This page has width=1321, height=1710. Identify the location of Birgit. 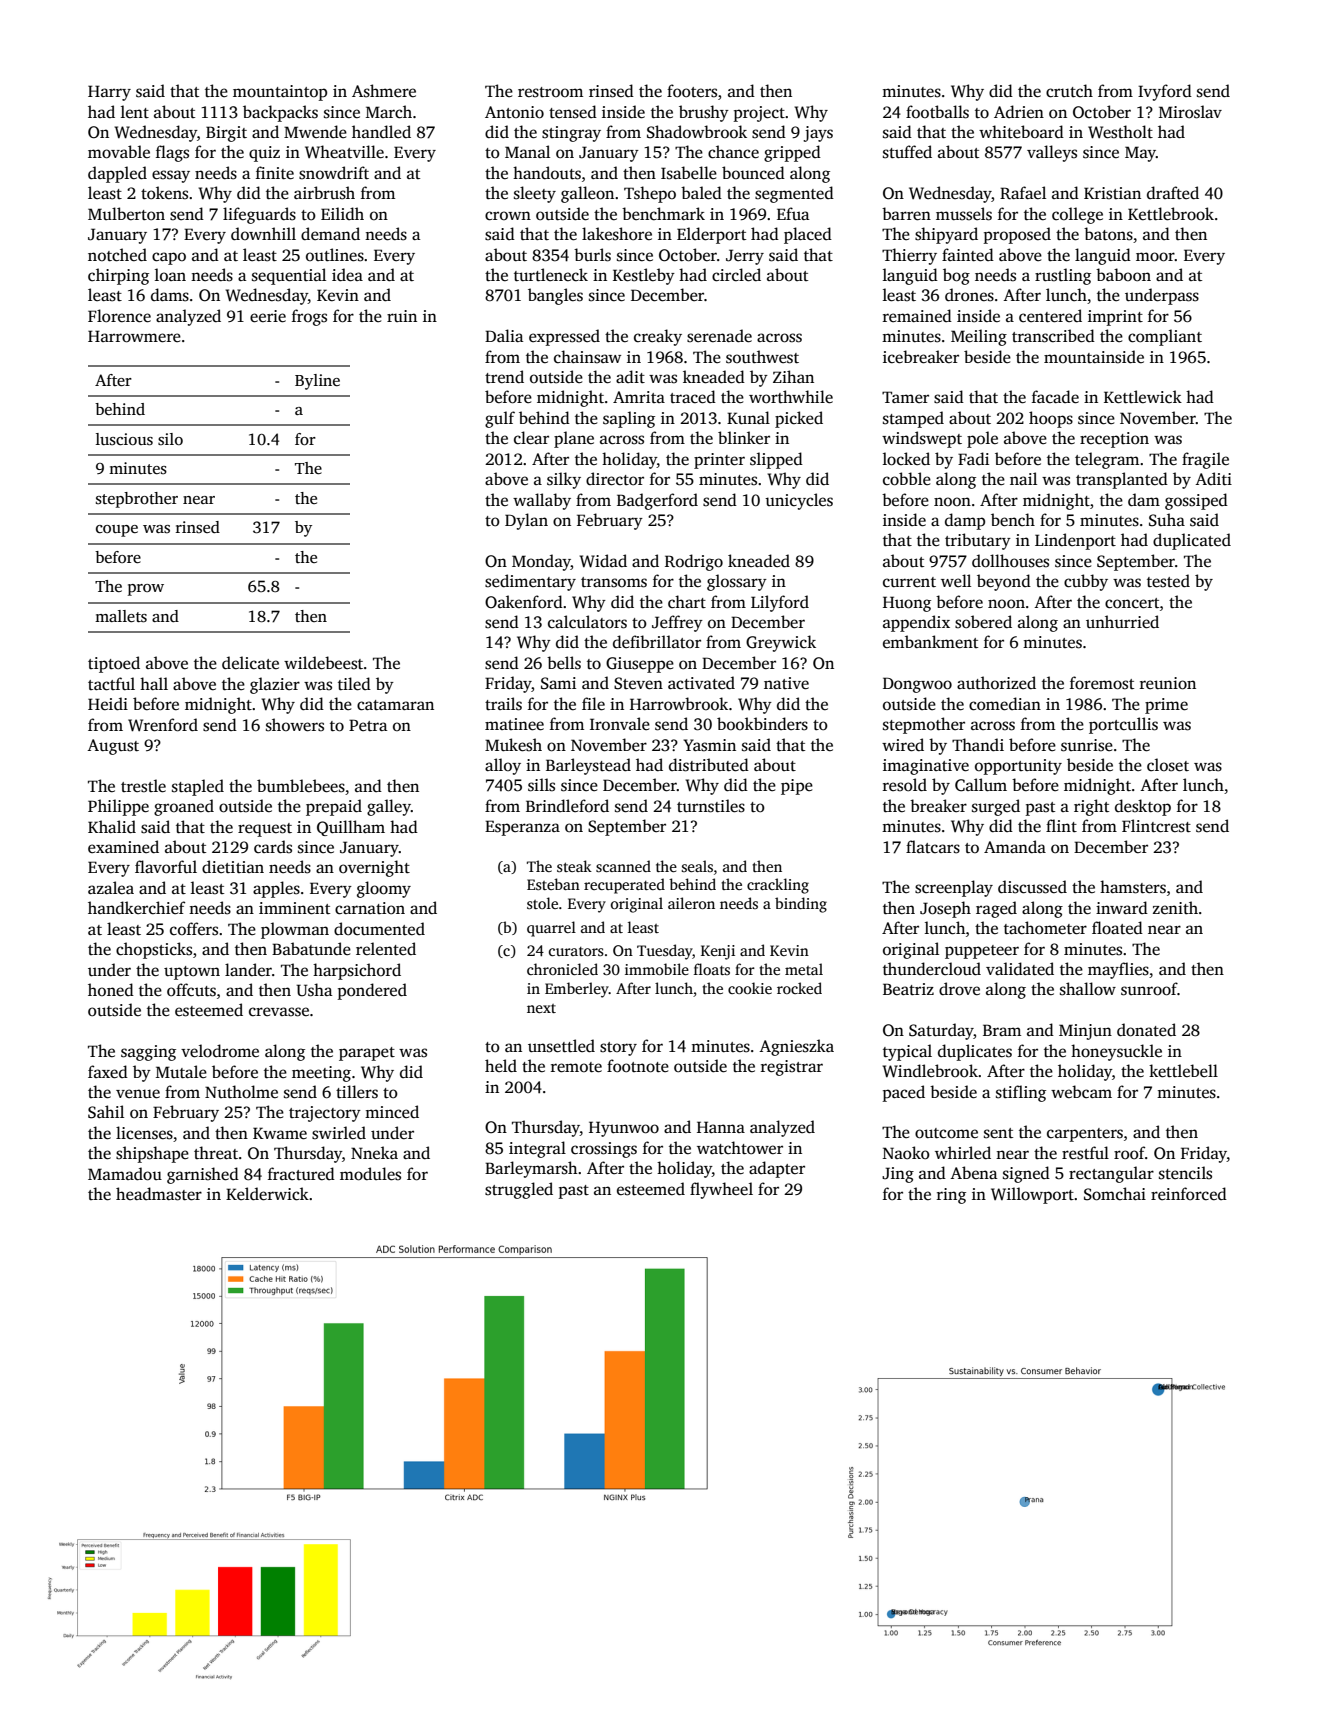
(226, 134).
